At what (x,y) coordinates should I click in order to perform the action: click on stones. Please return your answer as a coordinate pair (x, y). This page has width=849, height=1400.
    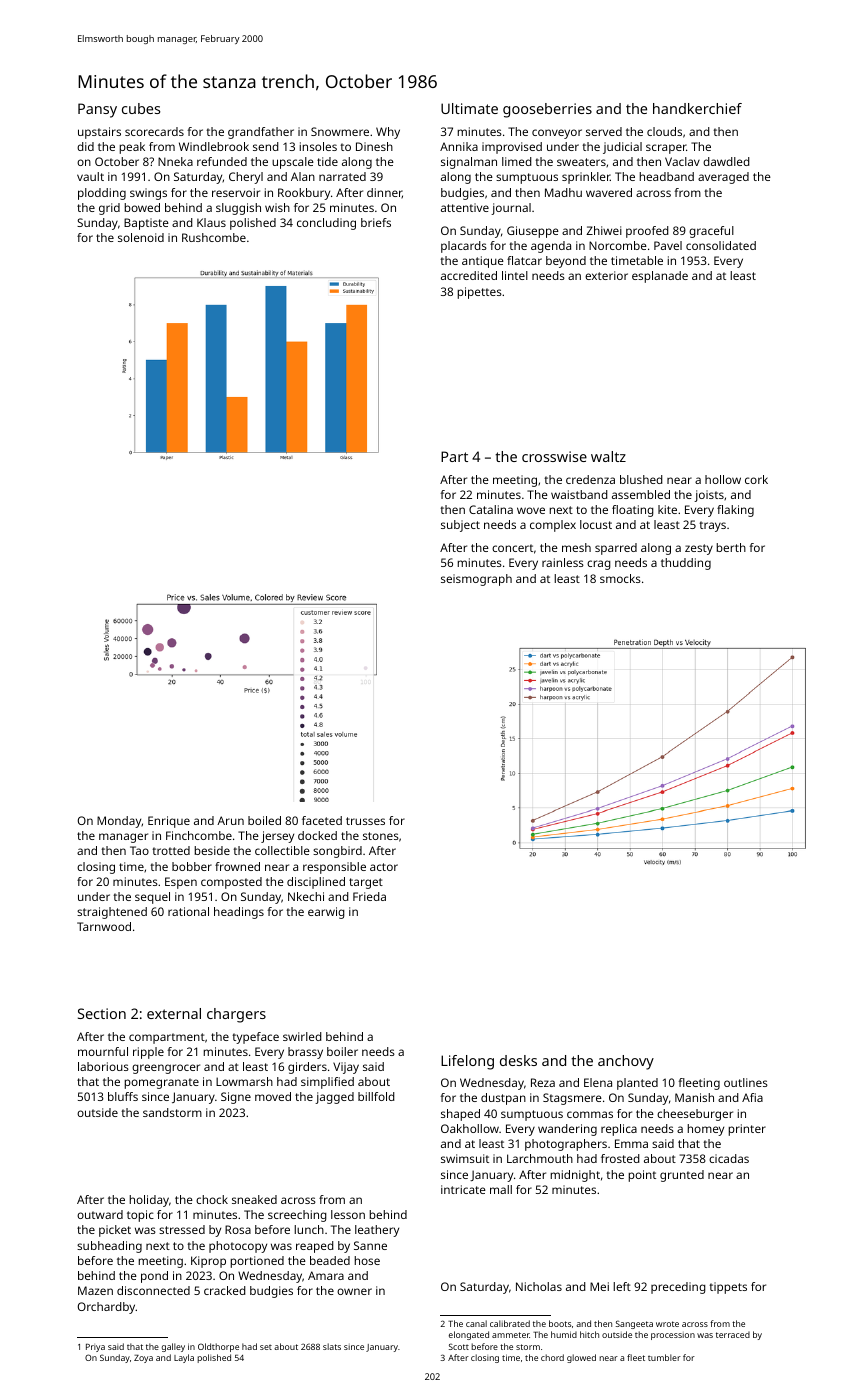
    Looking at the image, I should click on (381, 836).
